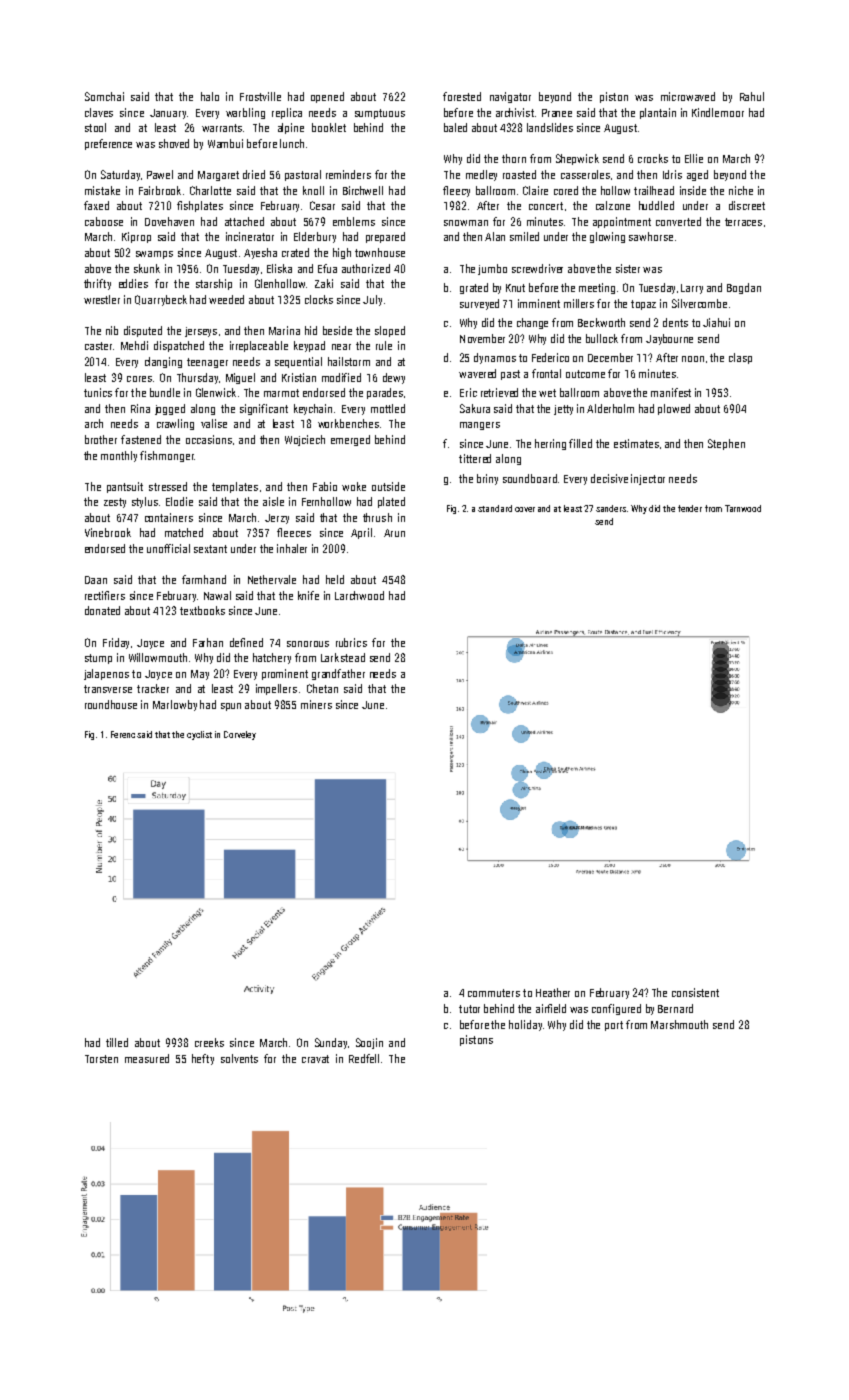 The height and width of the screenshot is (1400, 849). What do you see at coordinates (364, 1058) in the screenshot?
I see `Redfell` at bounding box center [364, 1058].
